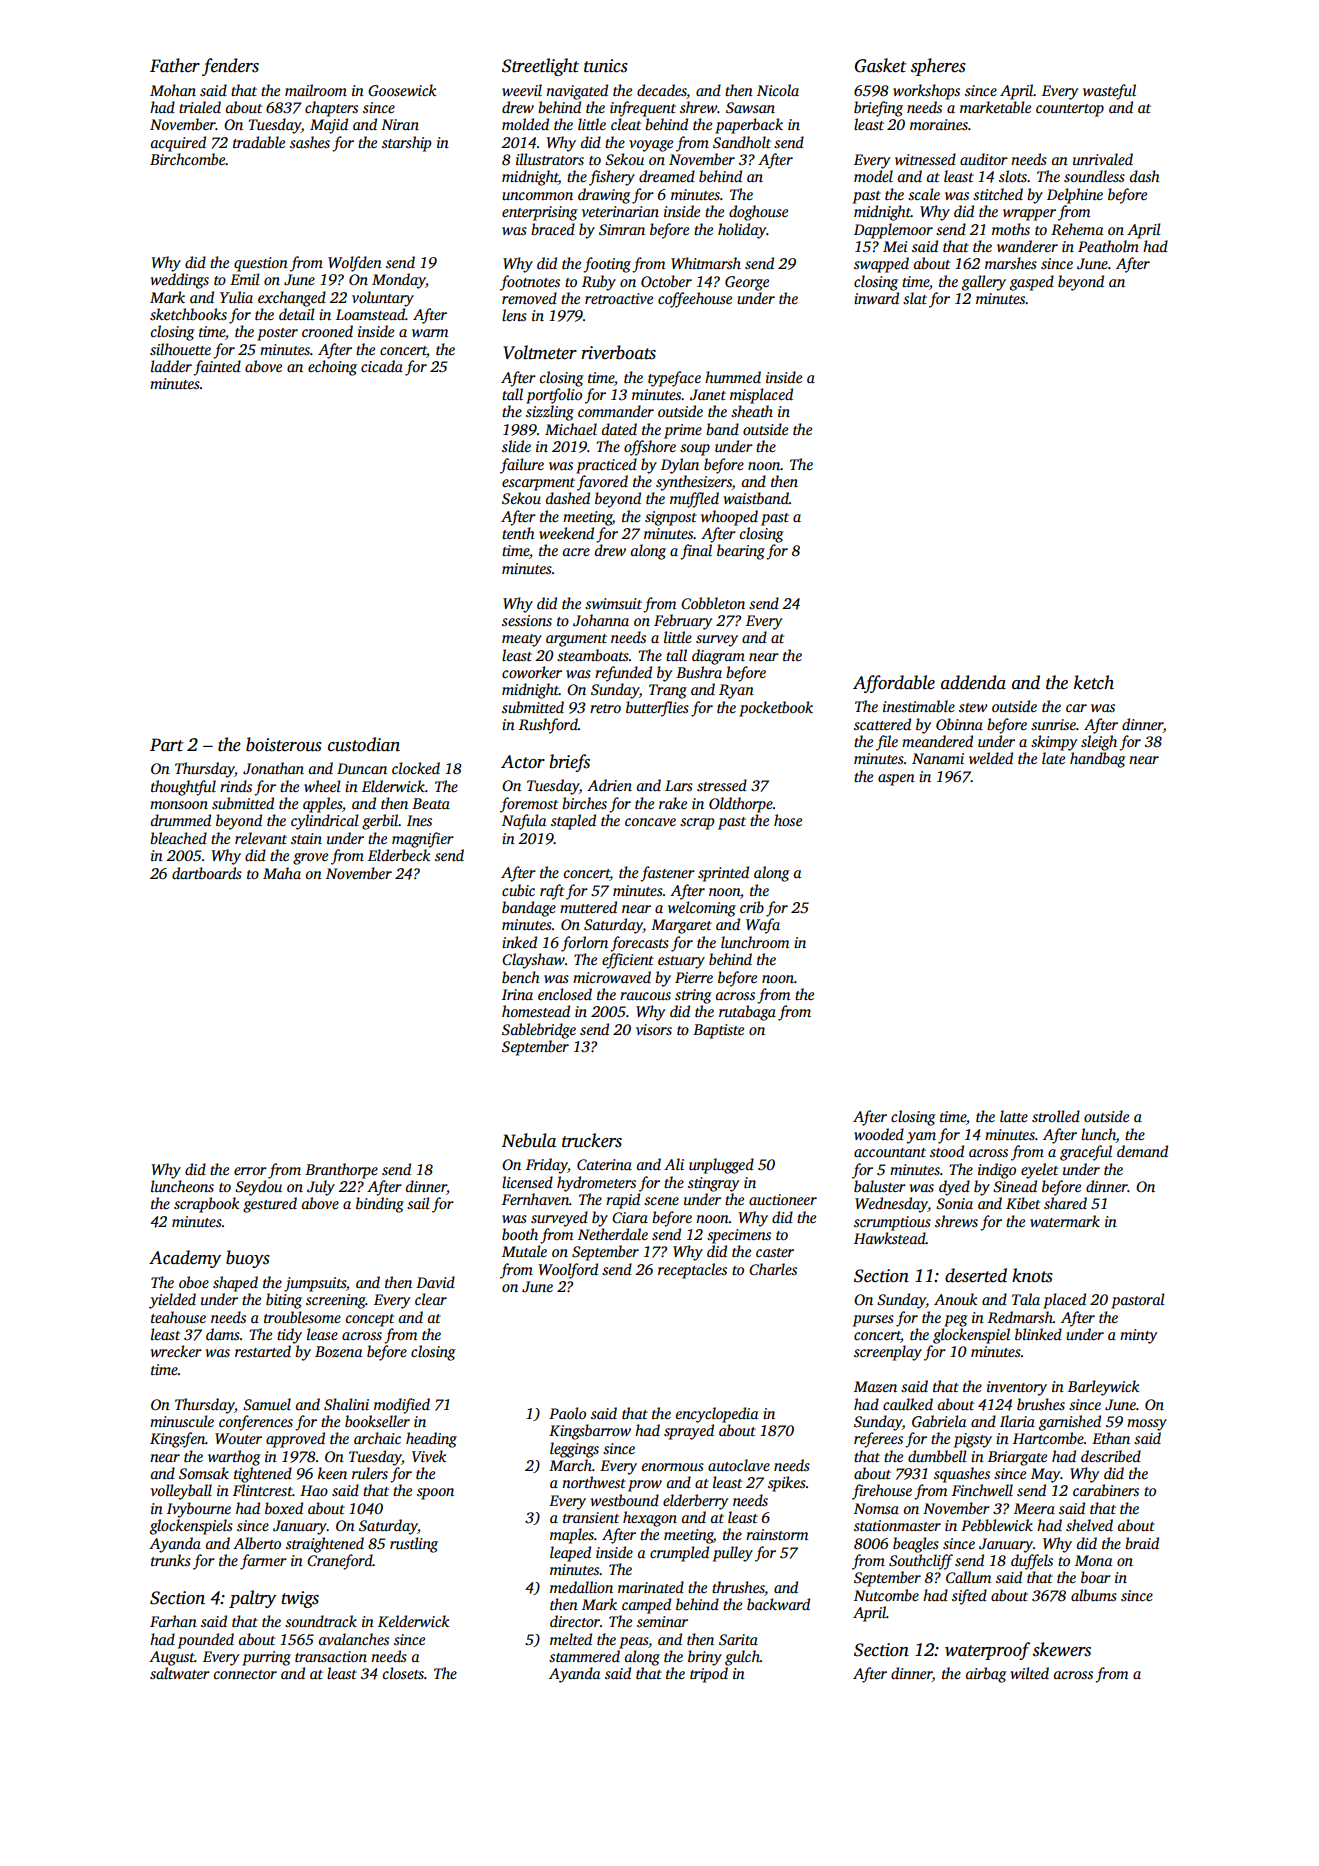  Describe the element at coordinates (991, 758) in the document. I see `welded` at that location.
